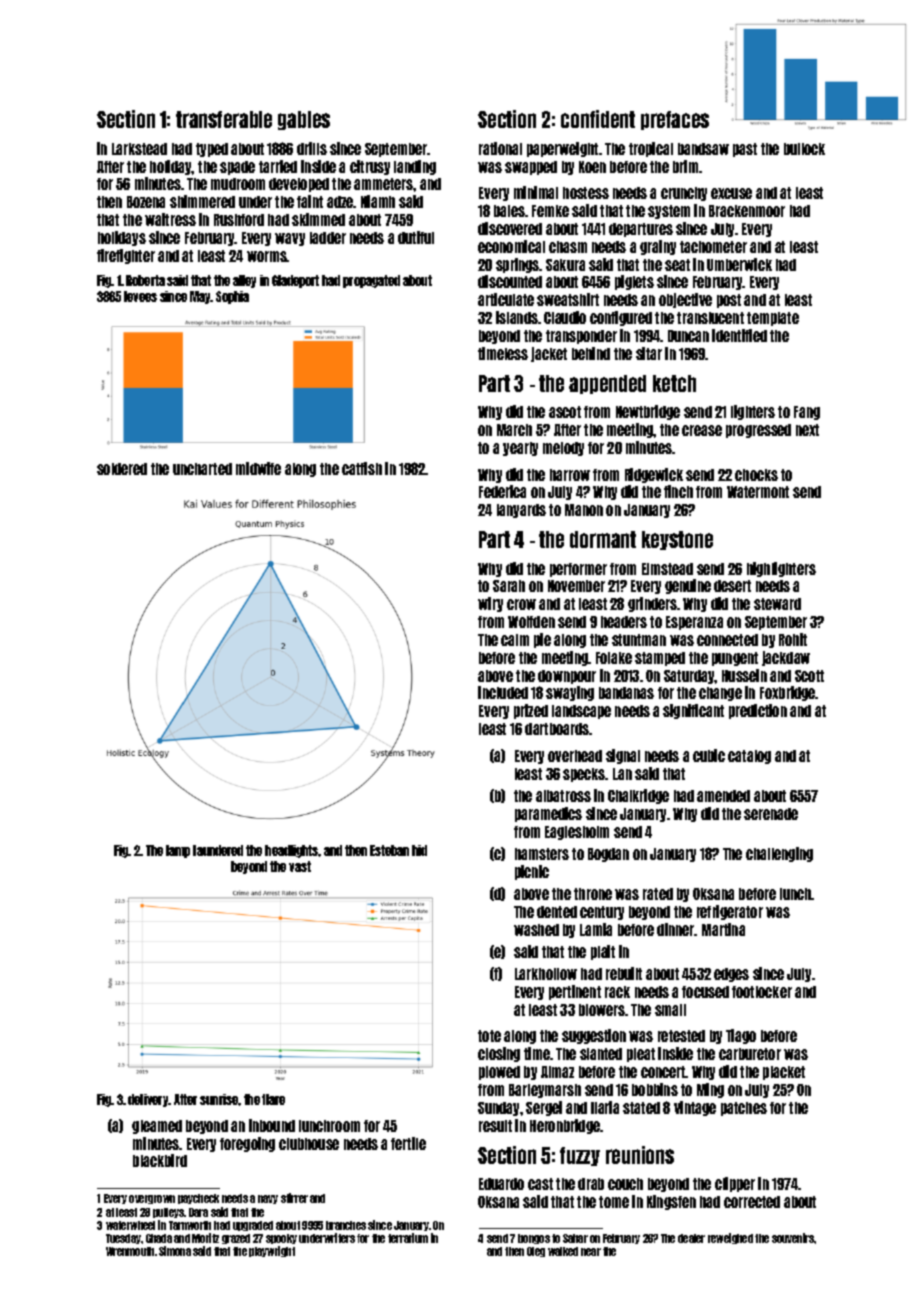  What do you see at coordinates (598, 119) in the page?
I see `confident` at bounding box center [598, 119].
